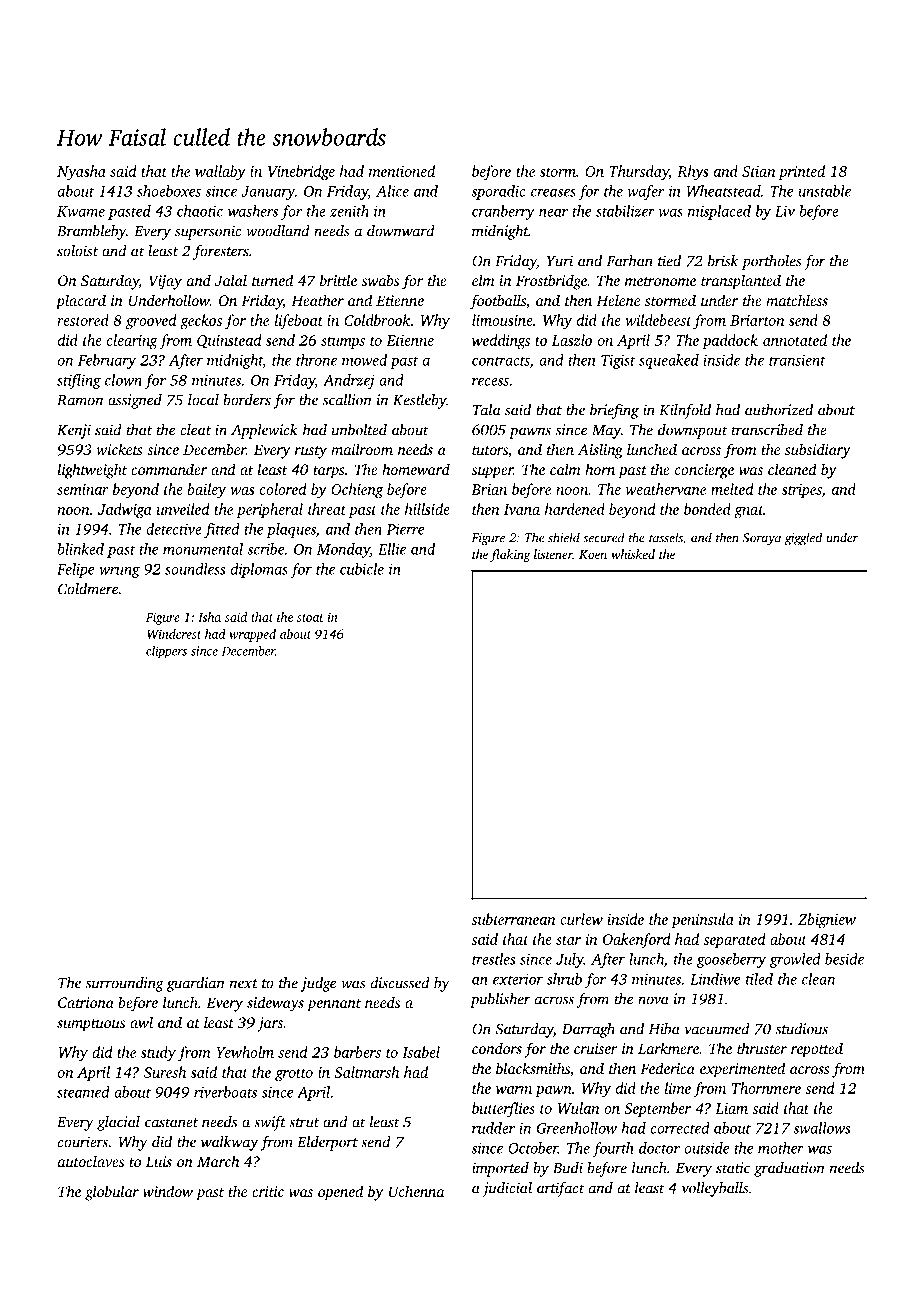  Describe the element at coordinates (112, 1193) in the screenshot. I see `globular` at that location.
